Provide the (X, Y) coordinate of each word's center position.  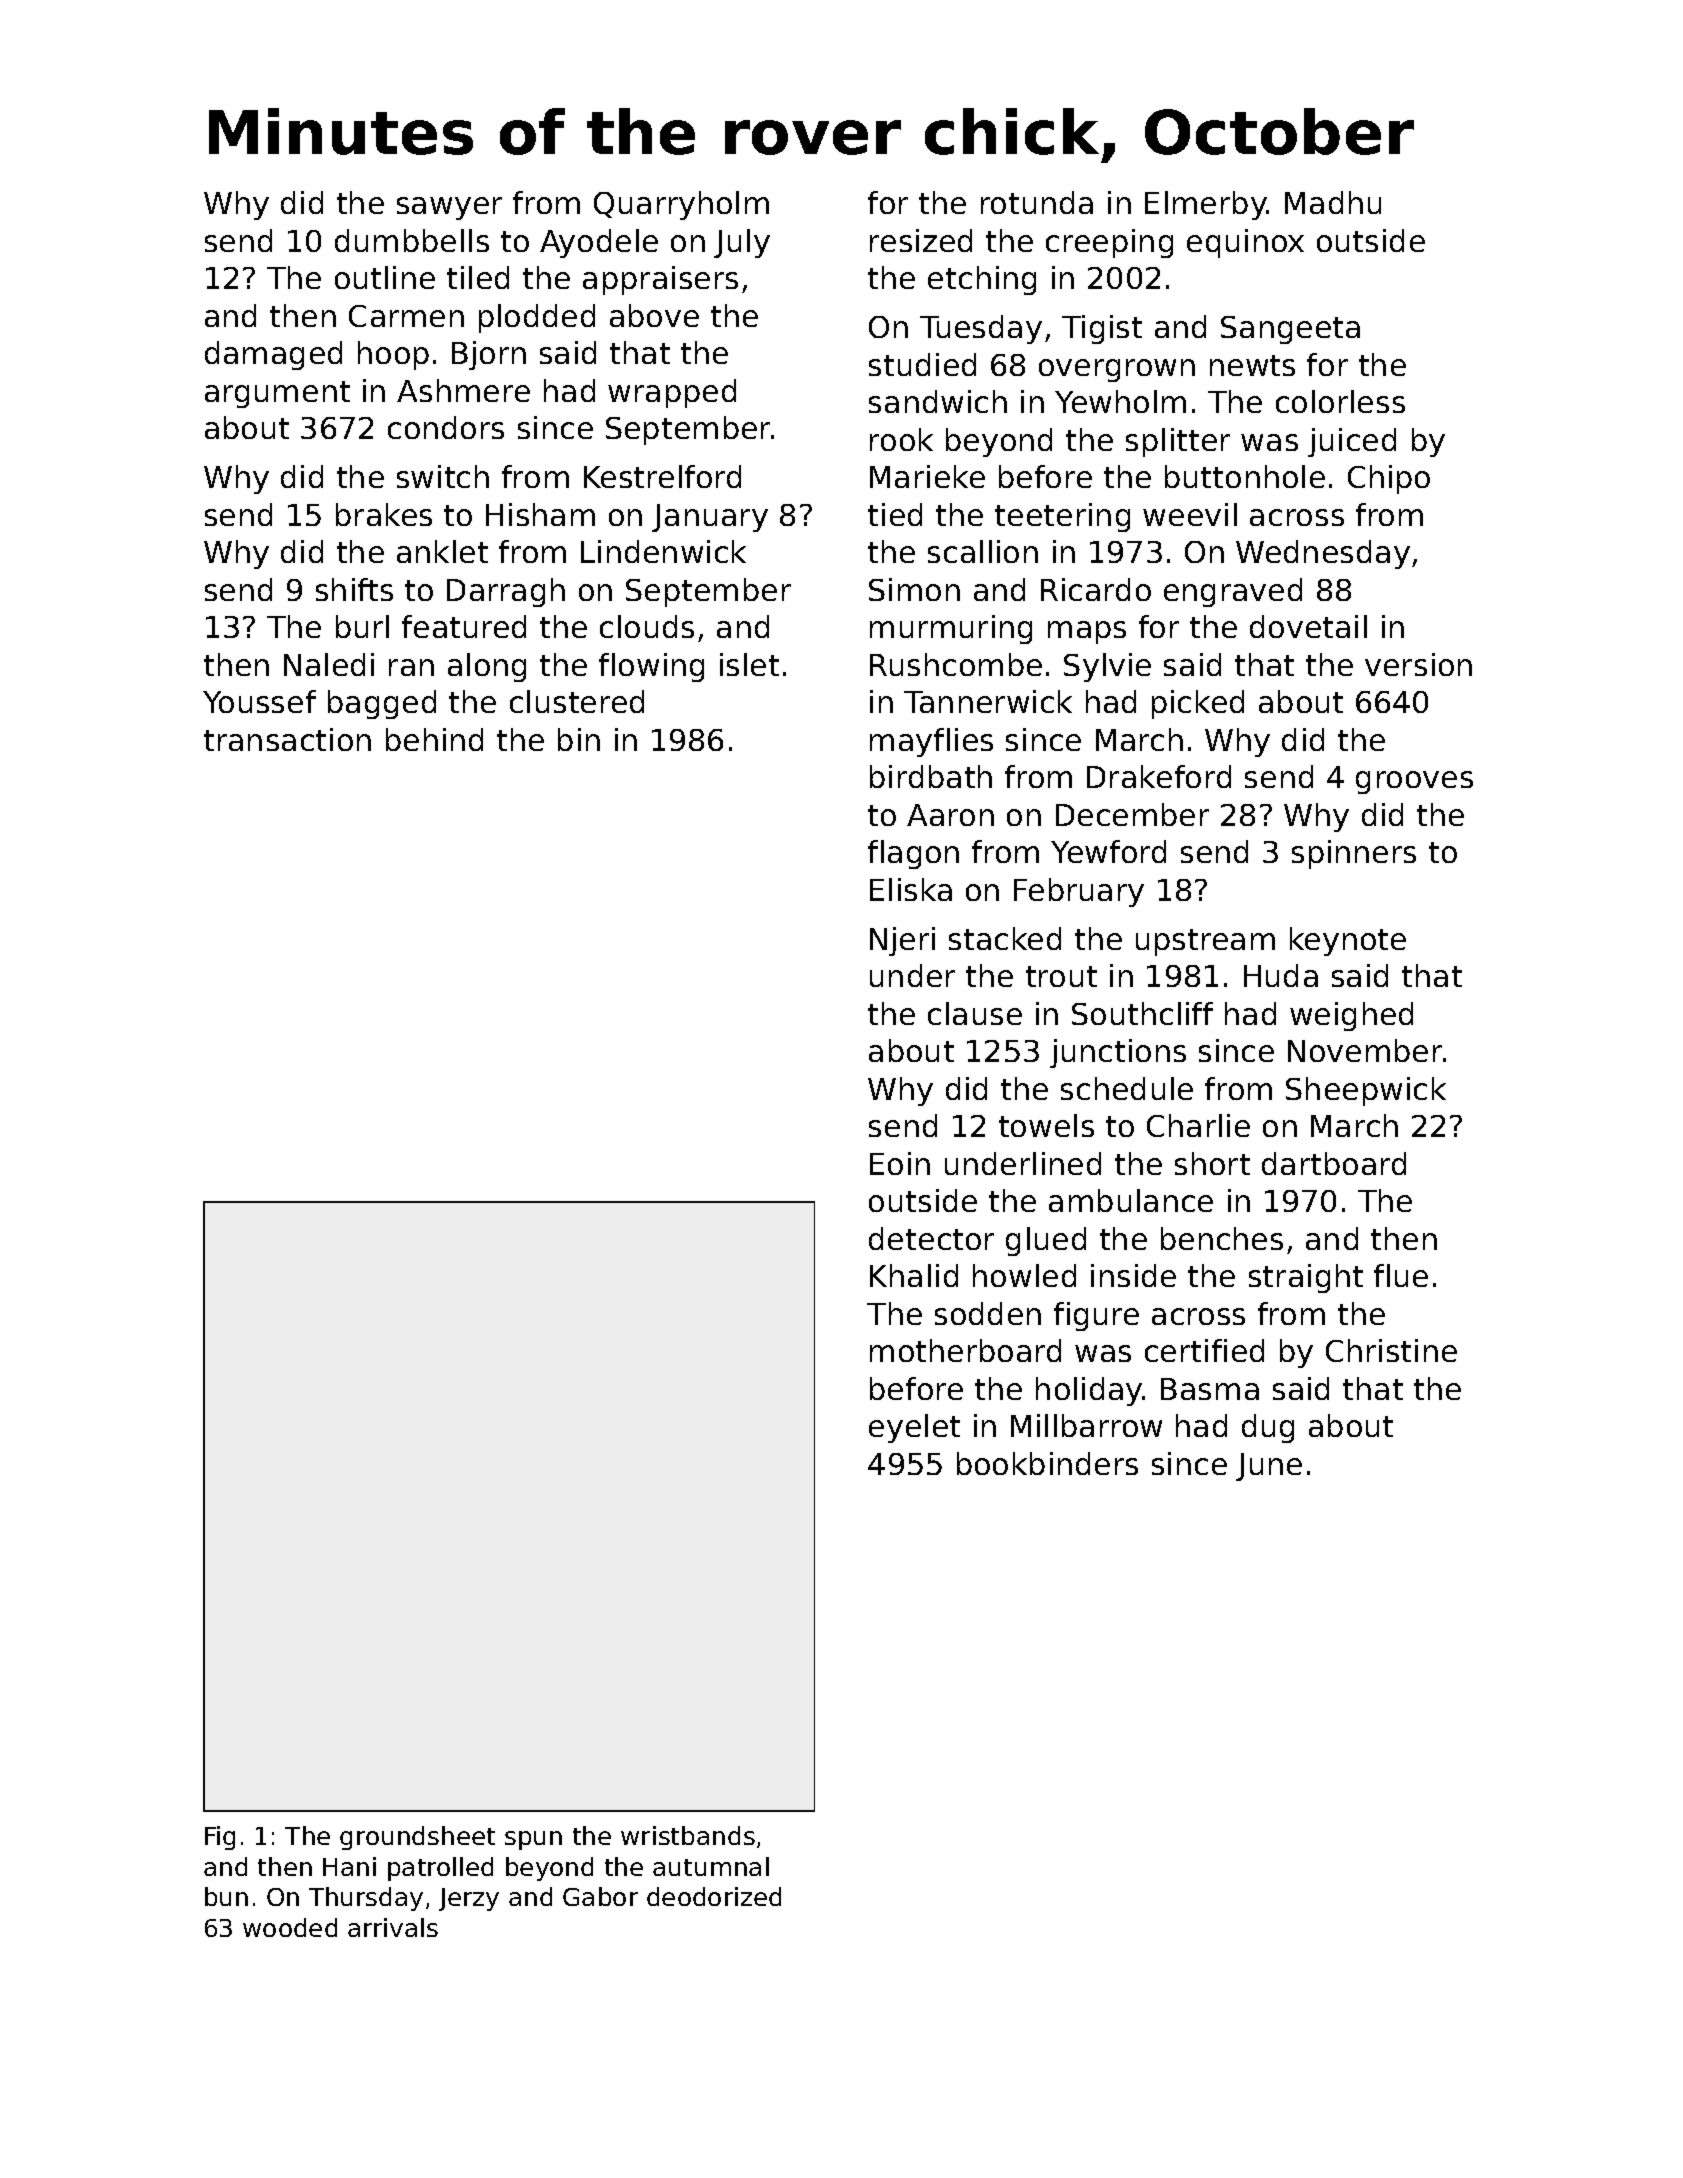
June (1269, 1467)
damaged (273, 355)
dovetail (1308, 626)
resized (921, 240)
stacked (1005, 938)
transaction (287, 739)
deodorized (714, 1896)
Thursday (366, 1899)
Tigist (1102, 329)
